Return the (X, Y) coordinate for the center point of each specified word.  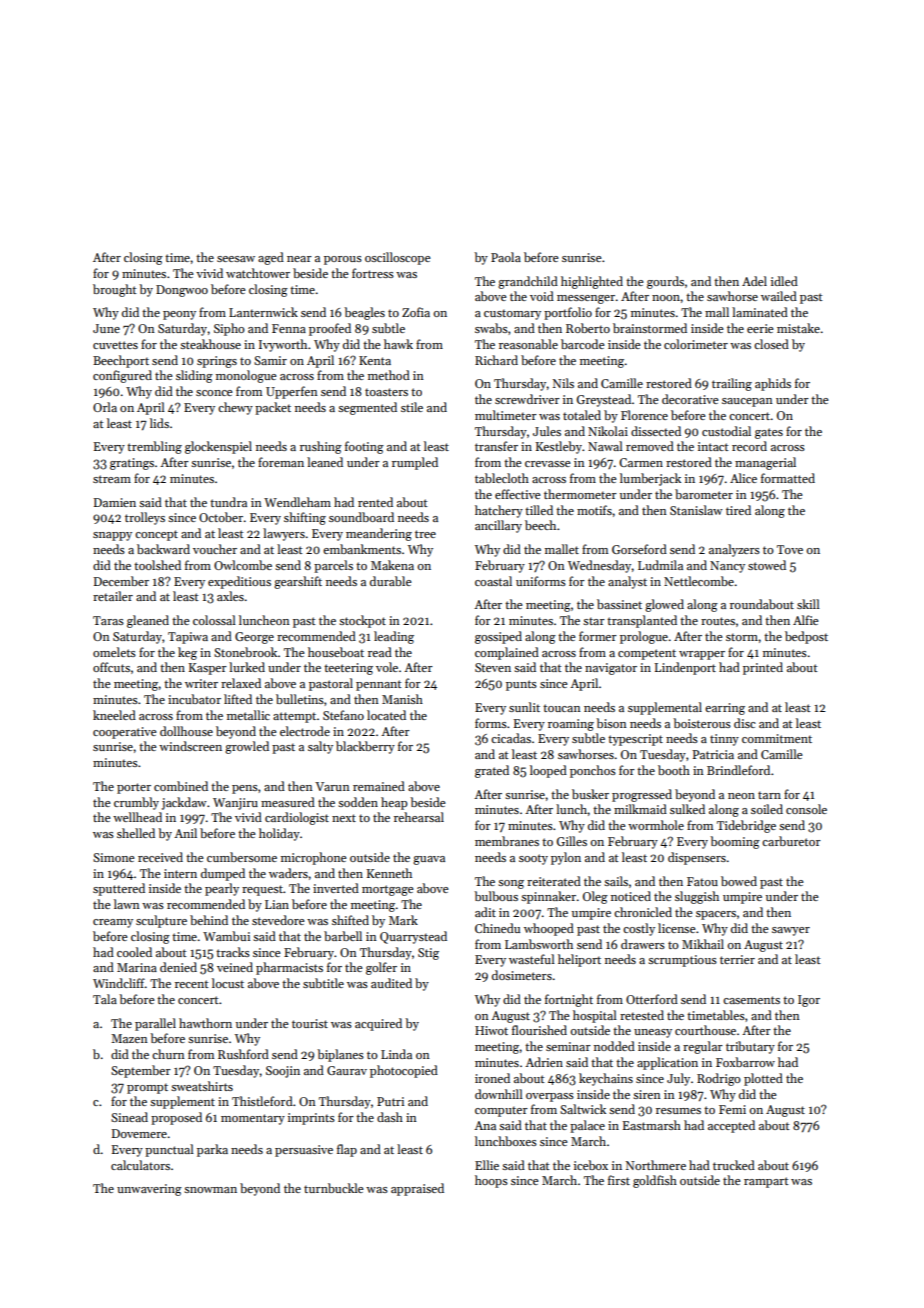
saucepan (747, 402)
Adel (754, 281)
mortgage (388, 890)
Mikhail (703, 944)
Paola (506, 257)
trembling (154, 447)
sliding (194, 376)
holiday (279, 834)
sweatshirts (202, 1086)
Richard (496, 360)
